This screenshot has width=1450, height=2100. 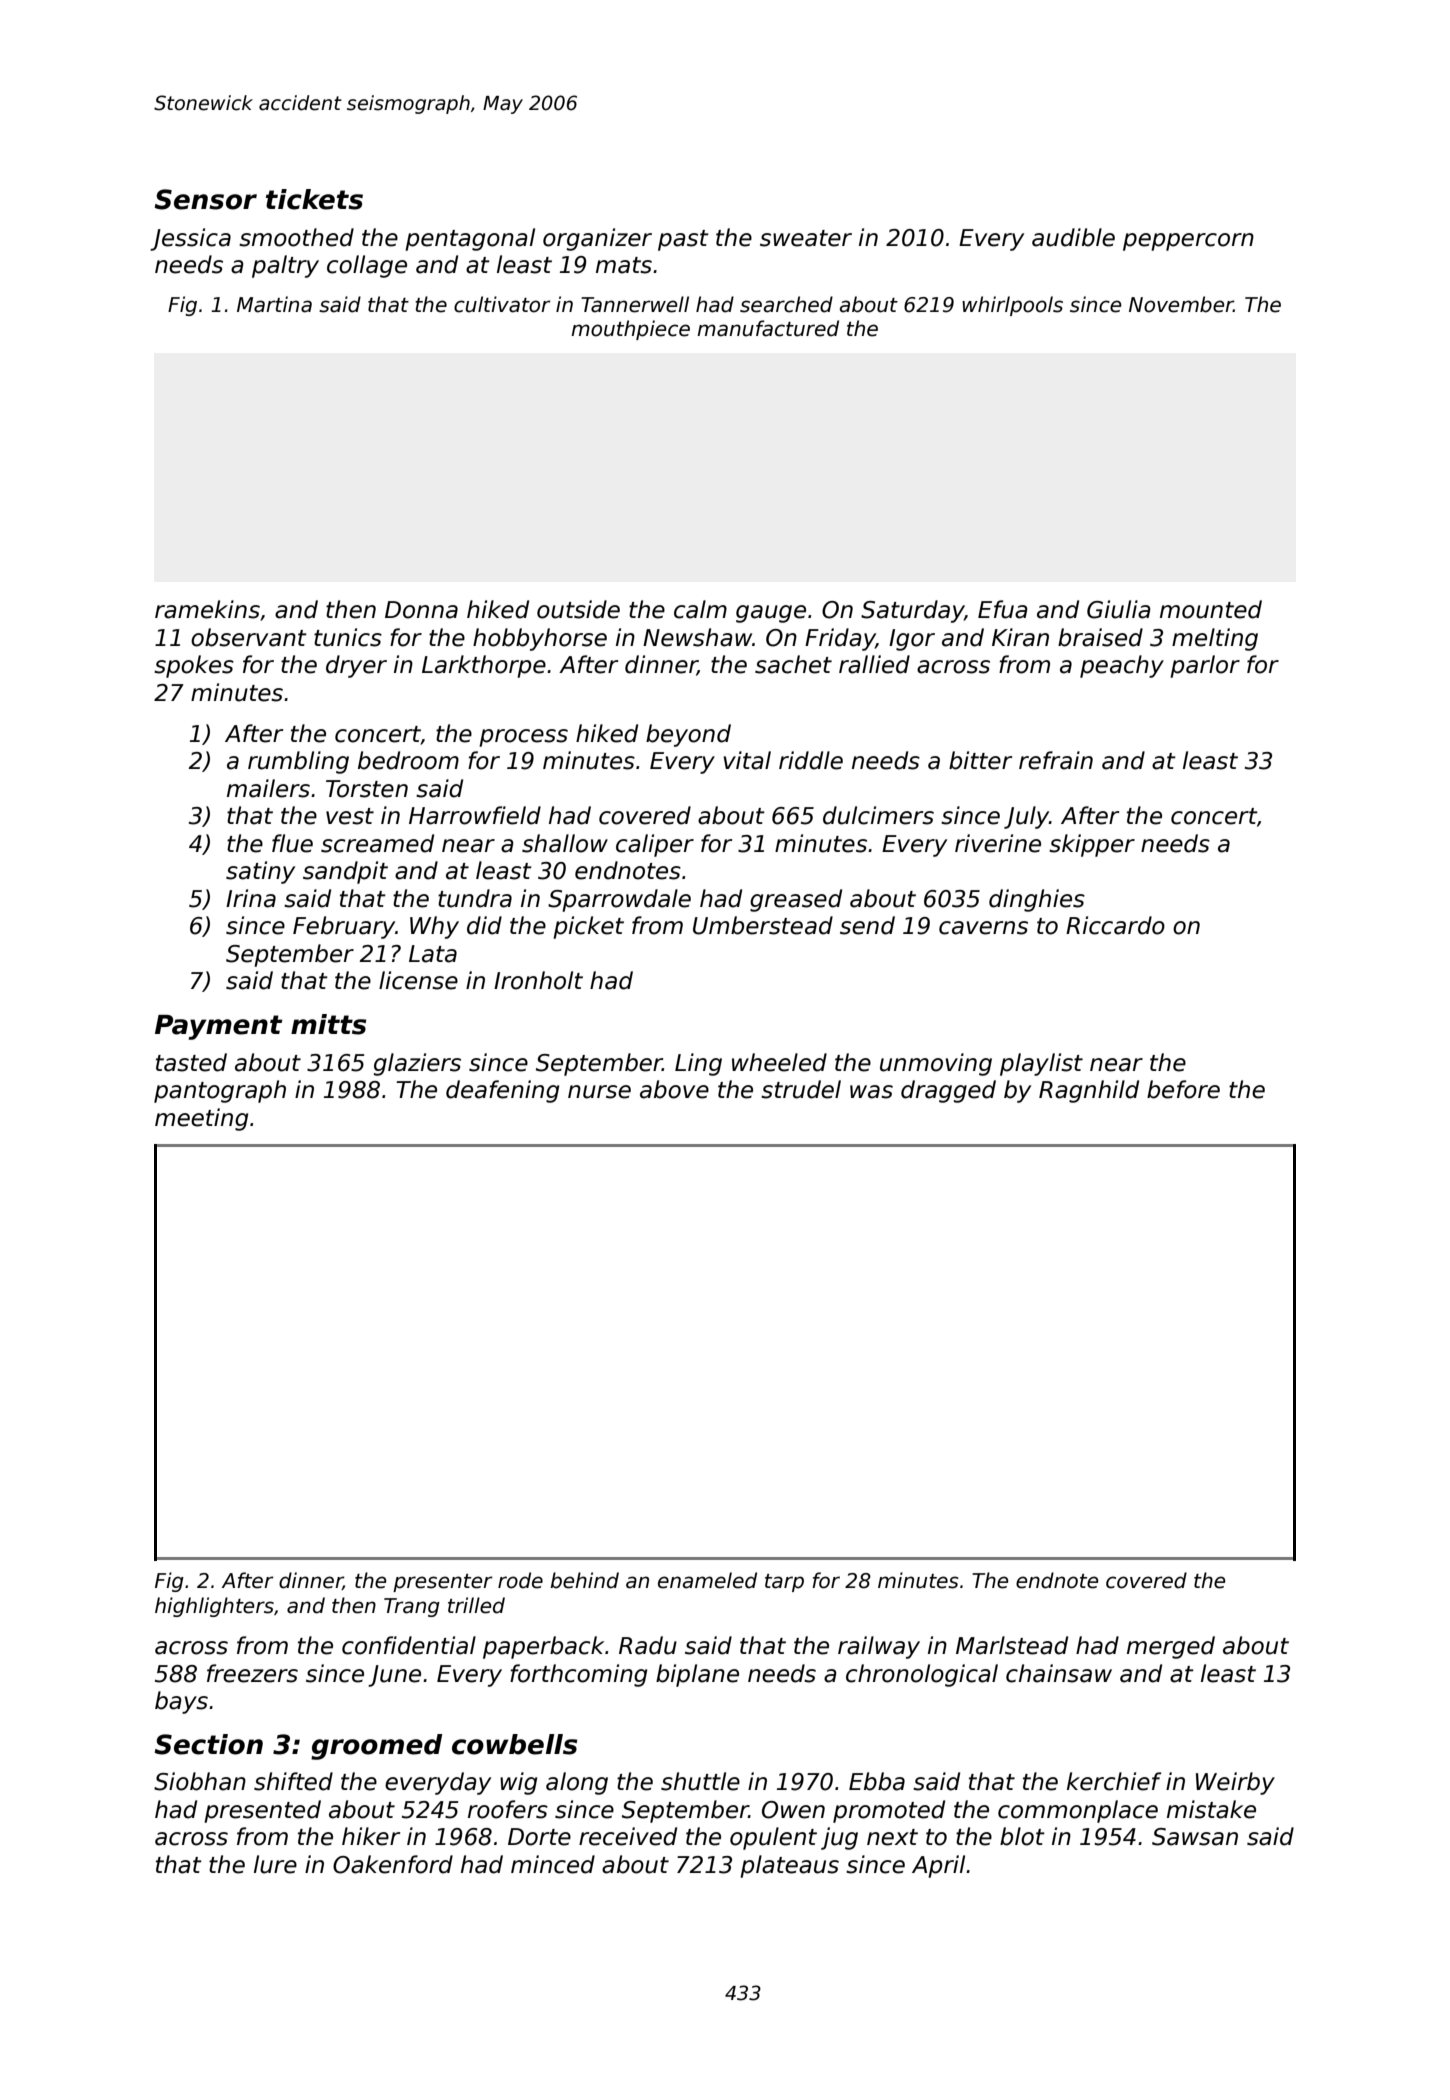 I want to click on Martina, so click(x=274, y=304).
